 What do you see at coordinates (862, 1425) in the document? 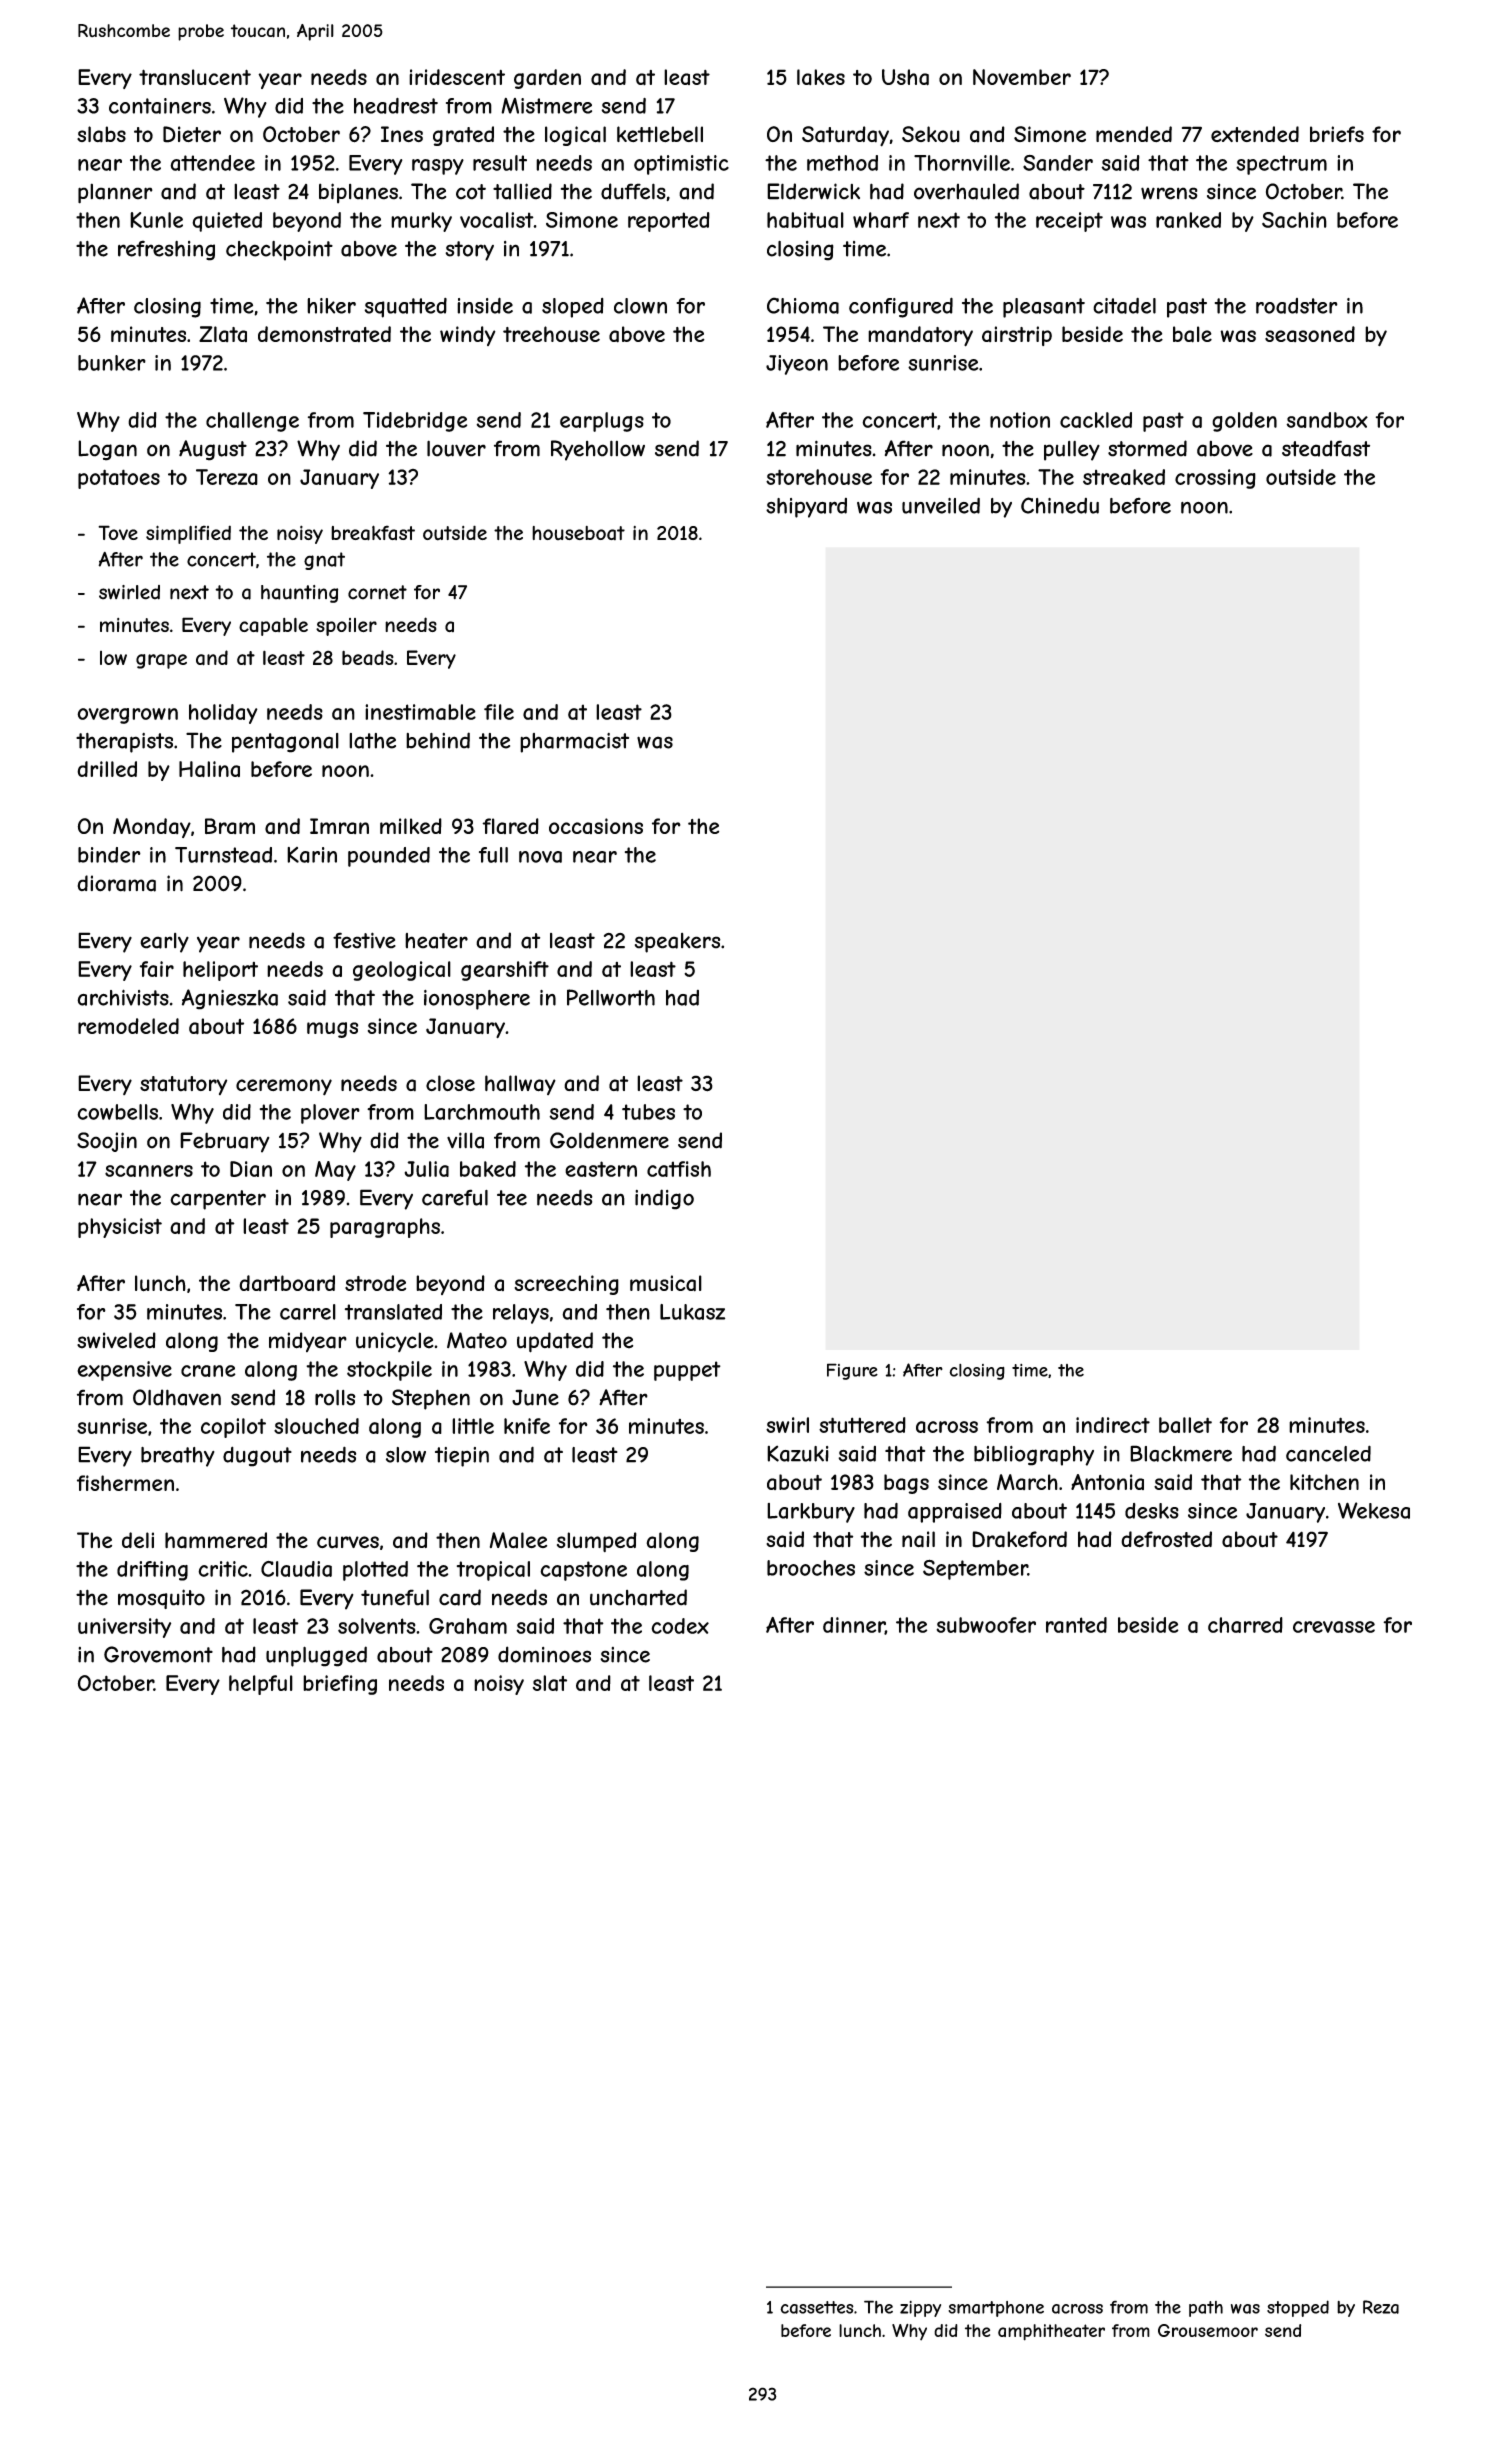
I see `stuttered` at bounding box center [862, 1425].
